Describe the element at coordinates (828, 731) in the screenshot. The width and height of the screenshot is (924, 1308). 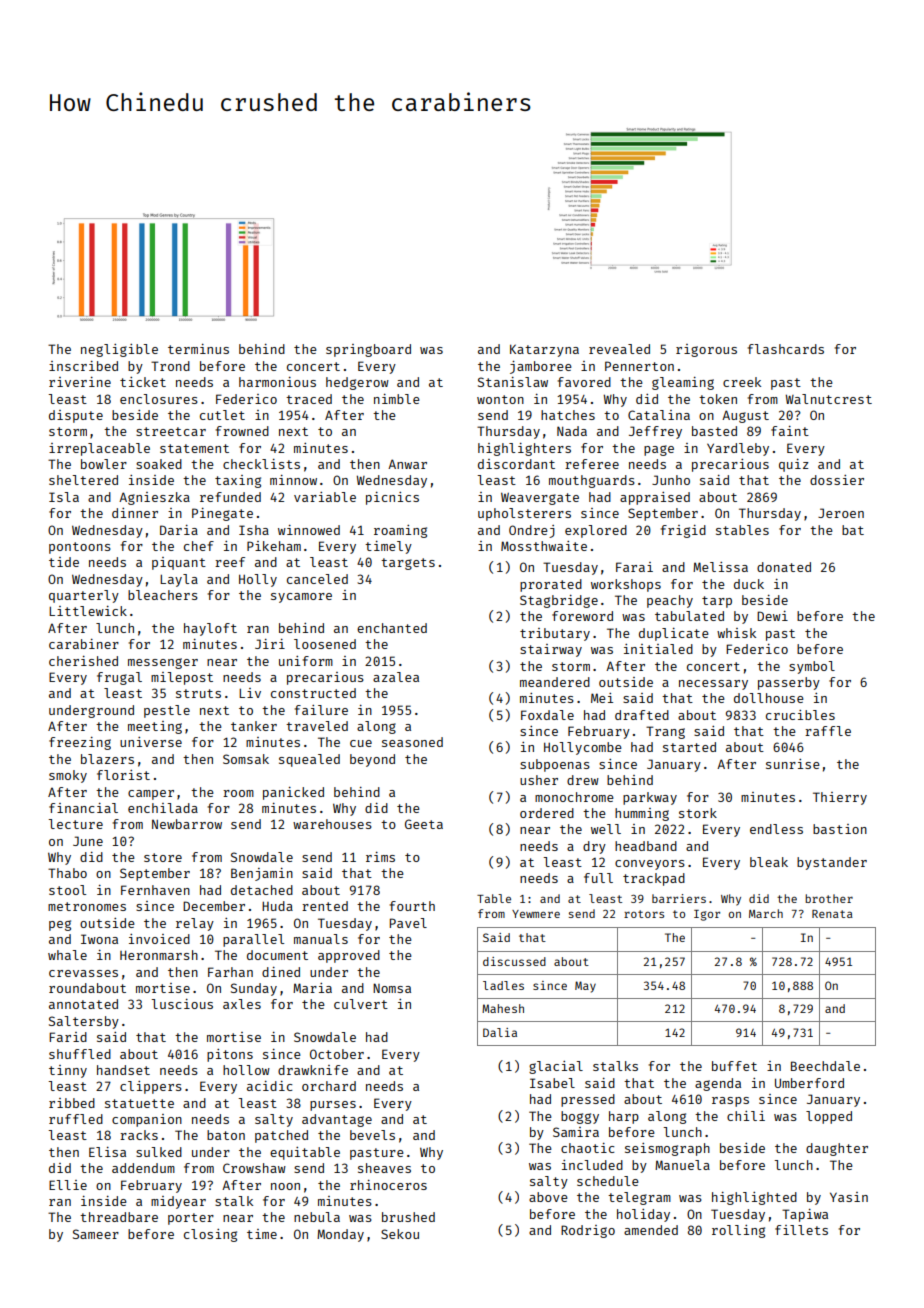
I see `raffle` at that location.
